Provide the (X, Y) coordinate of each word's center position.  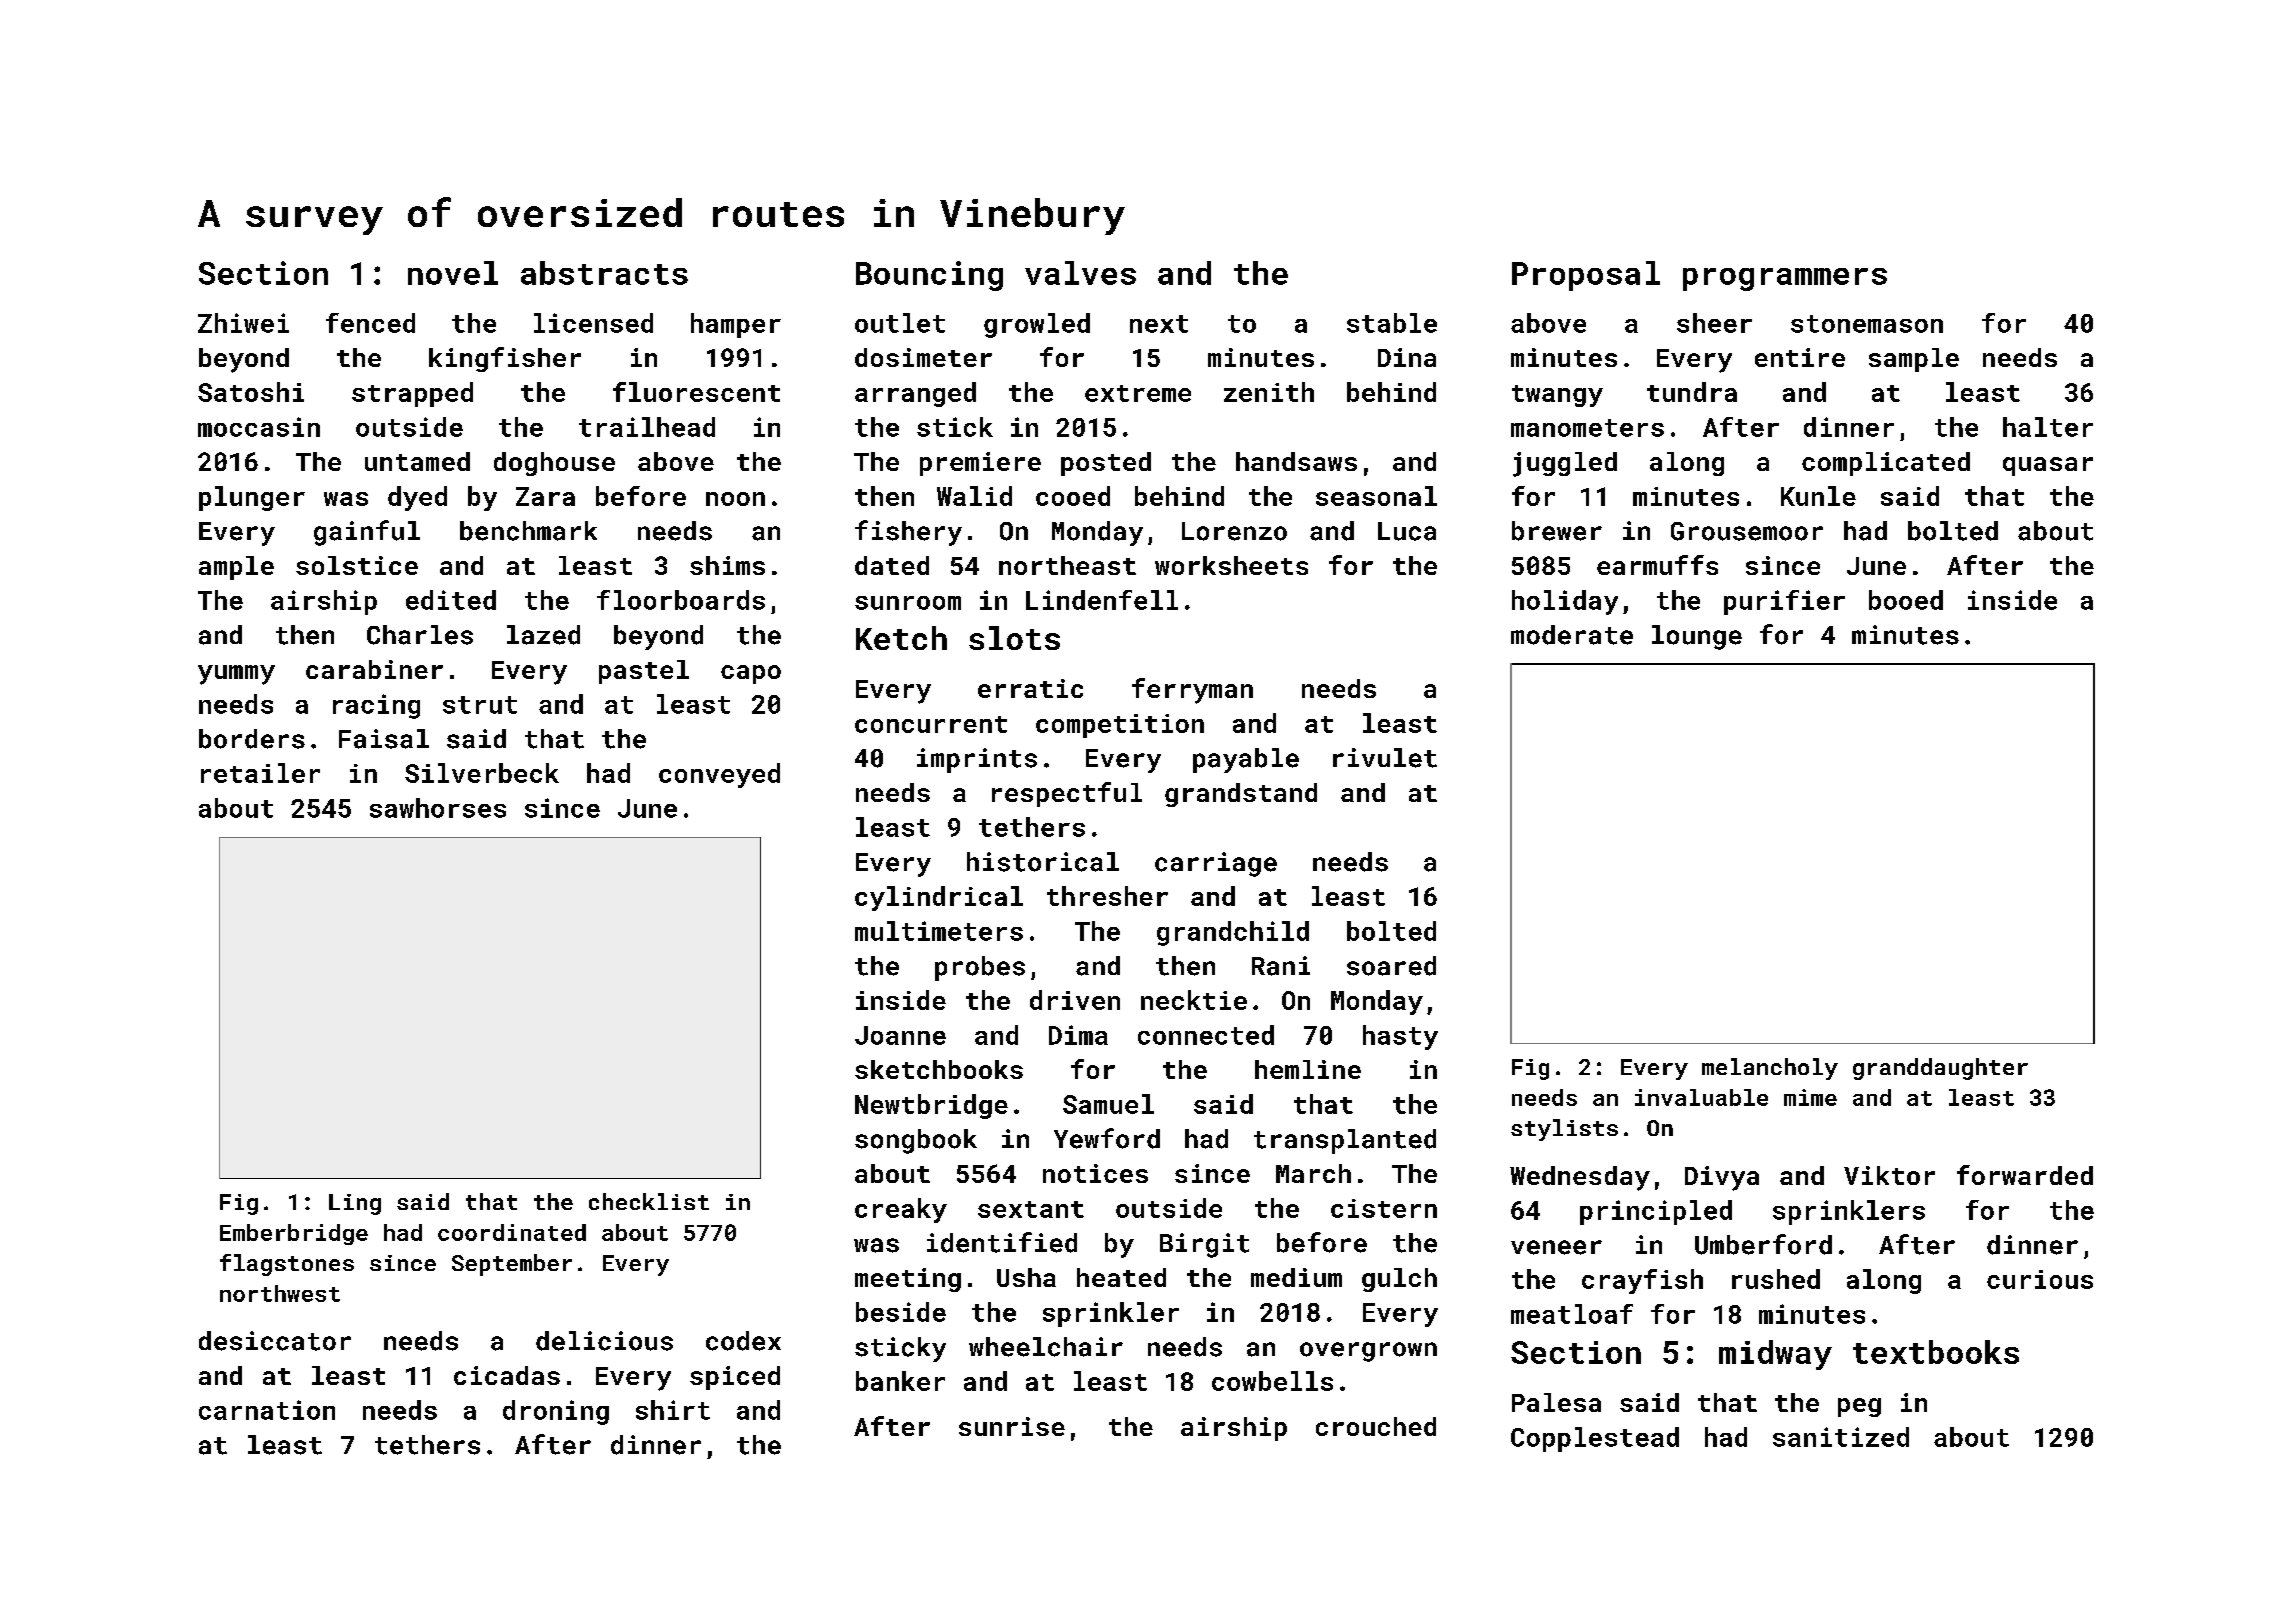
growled (1037, 325)
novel (453, 273)
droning (556, 1412)
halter (2048, 427)
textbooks (1936, 1352)
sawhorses (438, 808)
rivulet (1385, 758)
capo (751, 674)
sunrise (1012, 1426)
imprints (977, 760)
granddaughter (1940, 1069)
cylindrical (939, 898)
